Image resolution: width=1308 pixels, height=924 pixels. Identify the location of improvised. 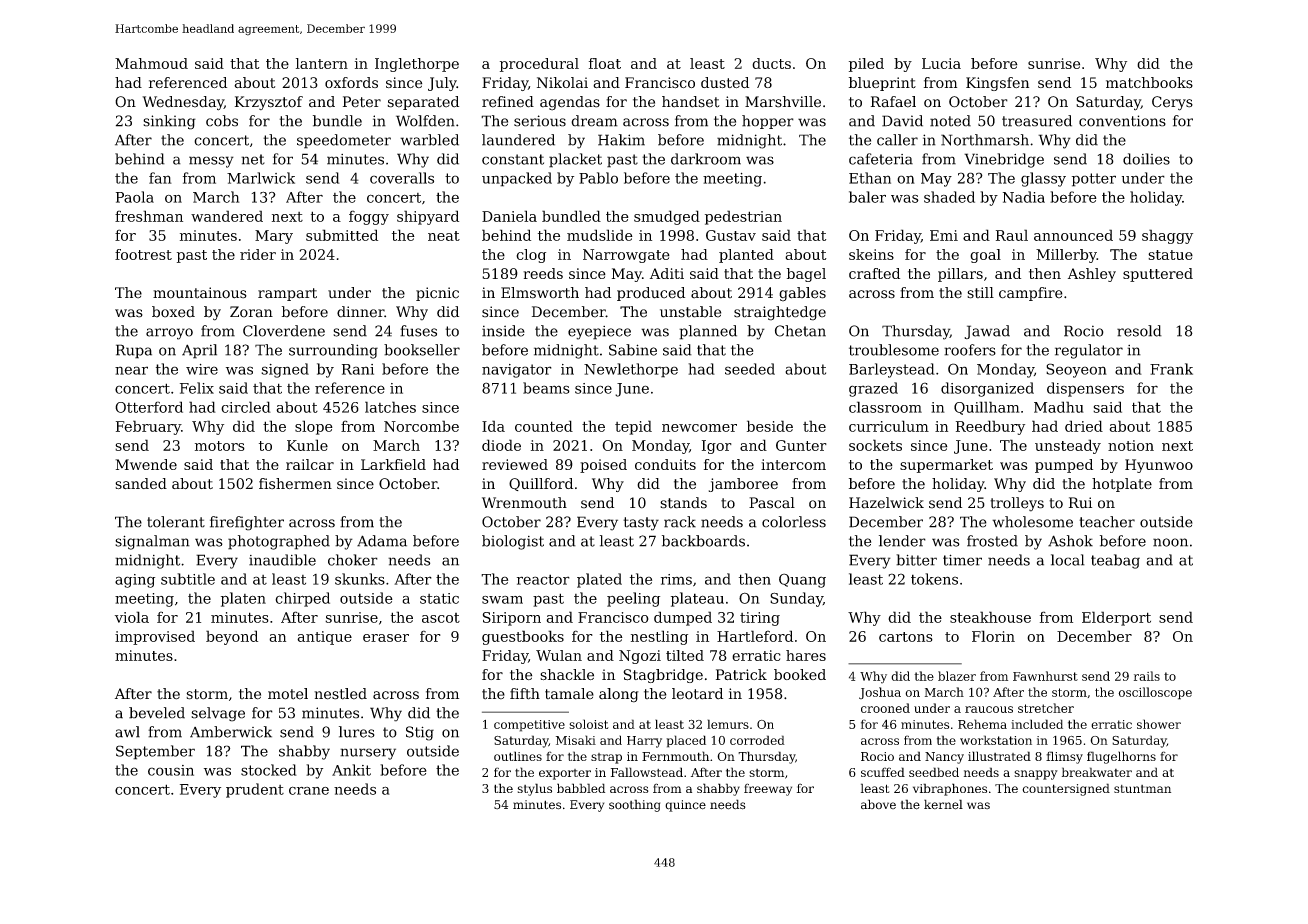
(155, 637).
